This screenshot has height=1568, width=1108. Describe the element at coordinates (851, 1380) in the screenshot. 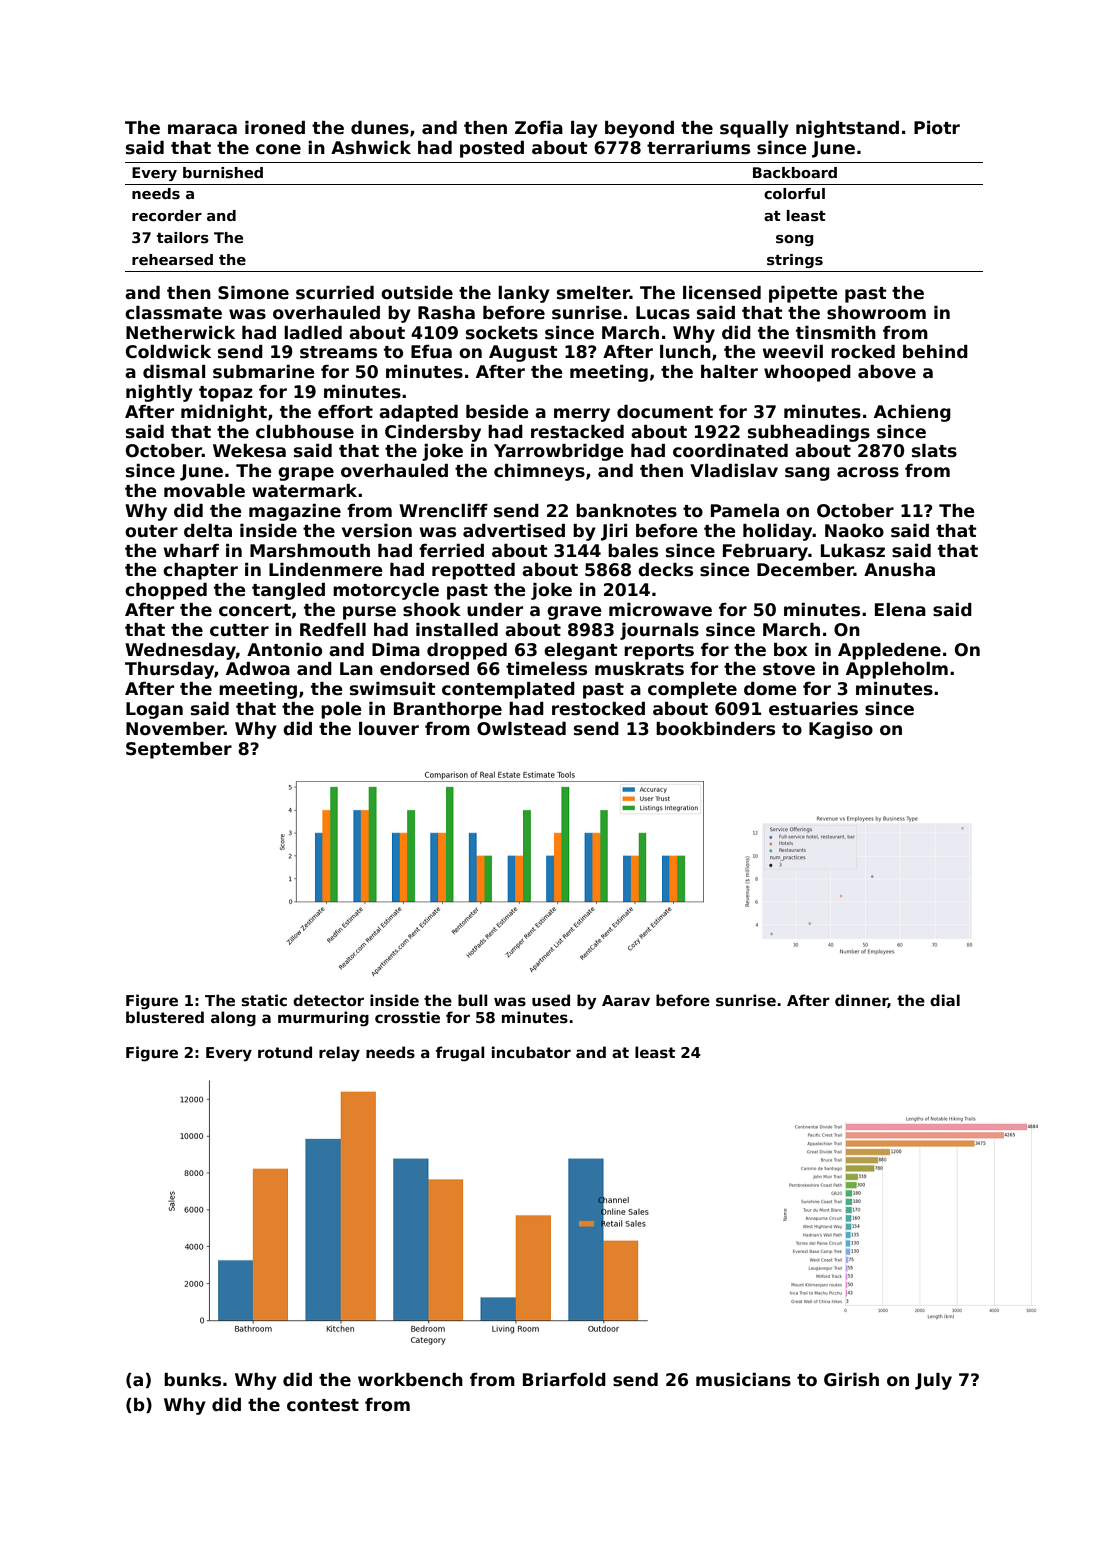

I see `Girish` at that location.
